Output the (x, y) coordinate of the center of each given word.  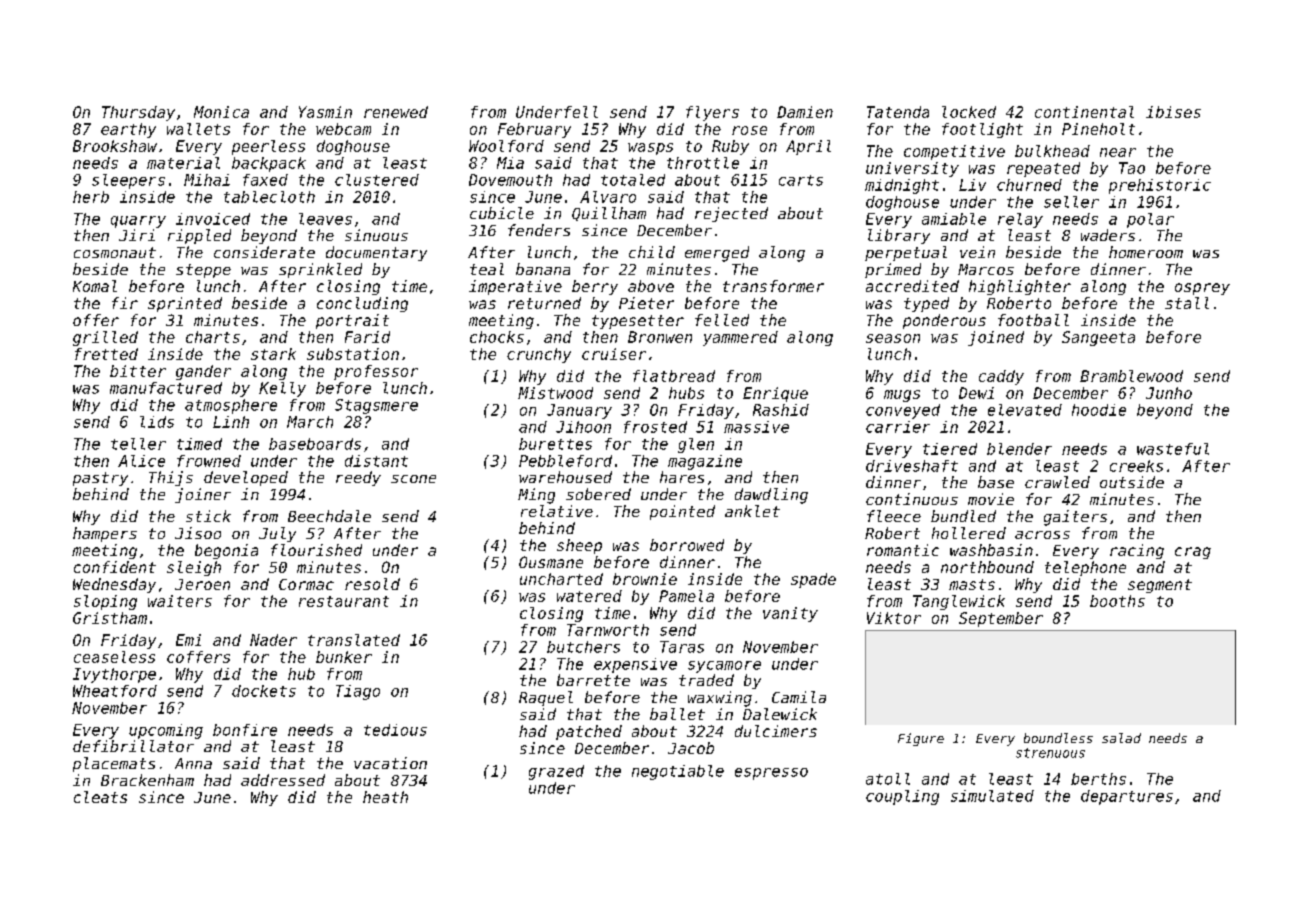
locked (969, 112)
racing (1137, 551)
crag (1193, 553)
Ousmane (551, 562)
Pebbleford (565, 461)
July (277, 534)
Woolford (506, 146)
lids (157, 422)
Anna (193, 763)
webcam (343, 129)
